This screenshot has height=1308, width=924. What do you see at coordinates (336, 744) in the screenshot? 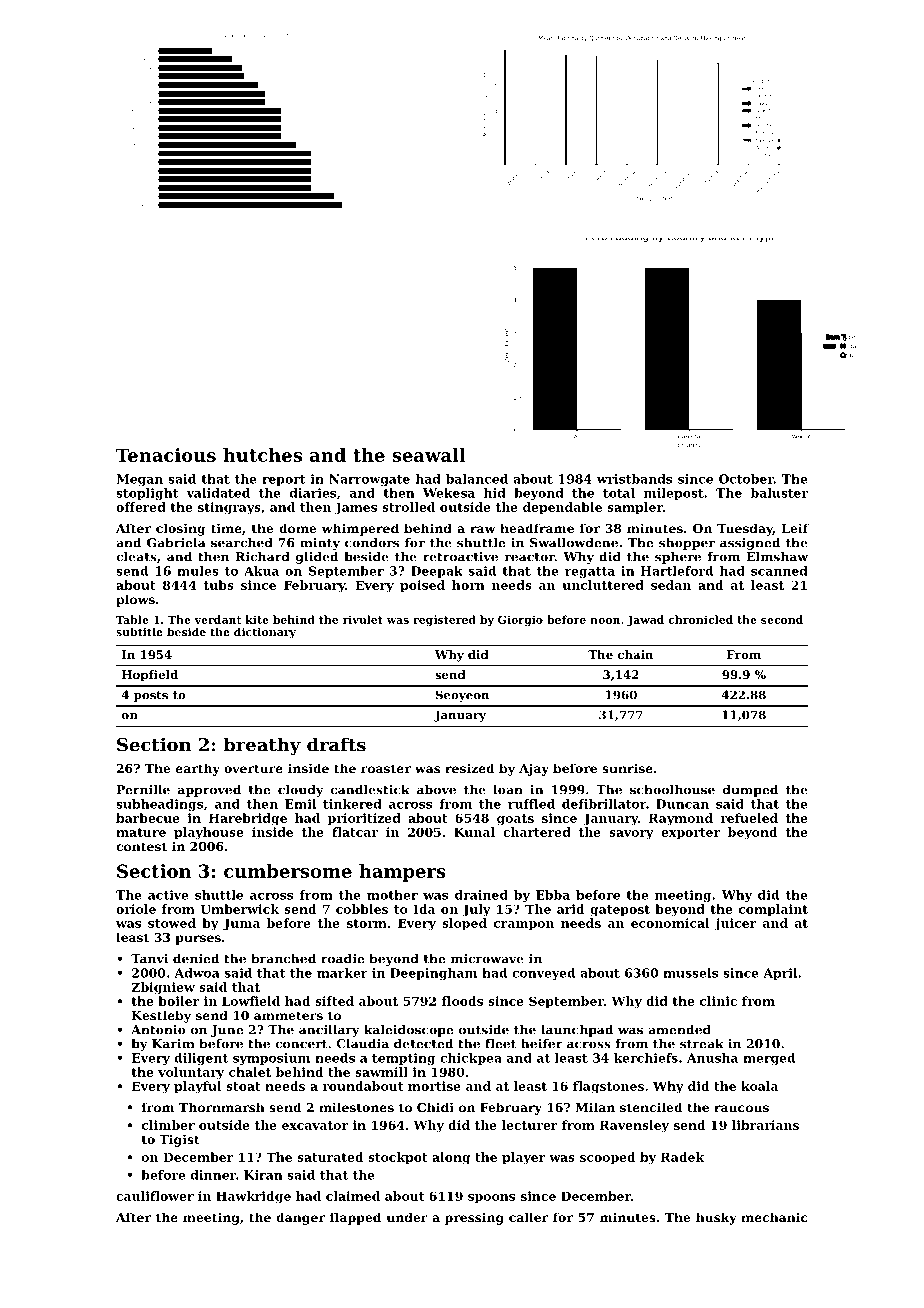
I see `drafts` at bounding box center [336, 744].
